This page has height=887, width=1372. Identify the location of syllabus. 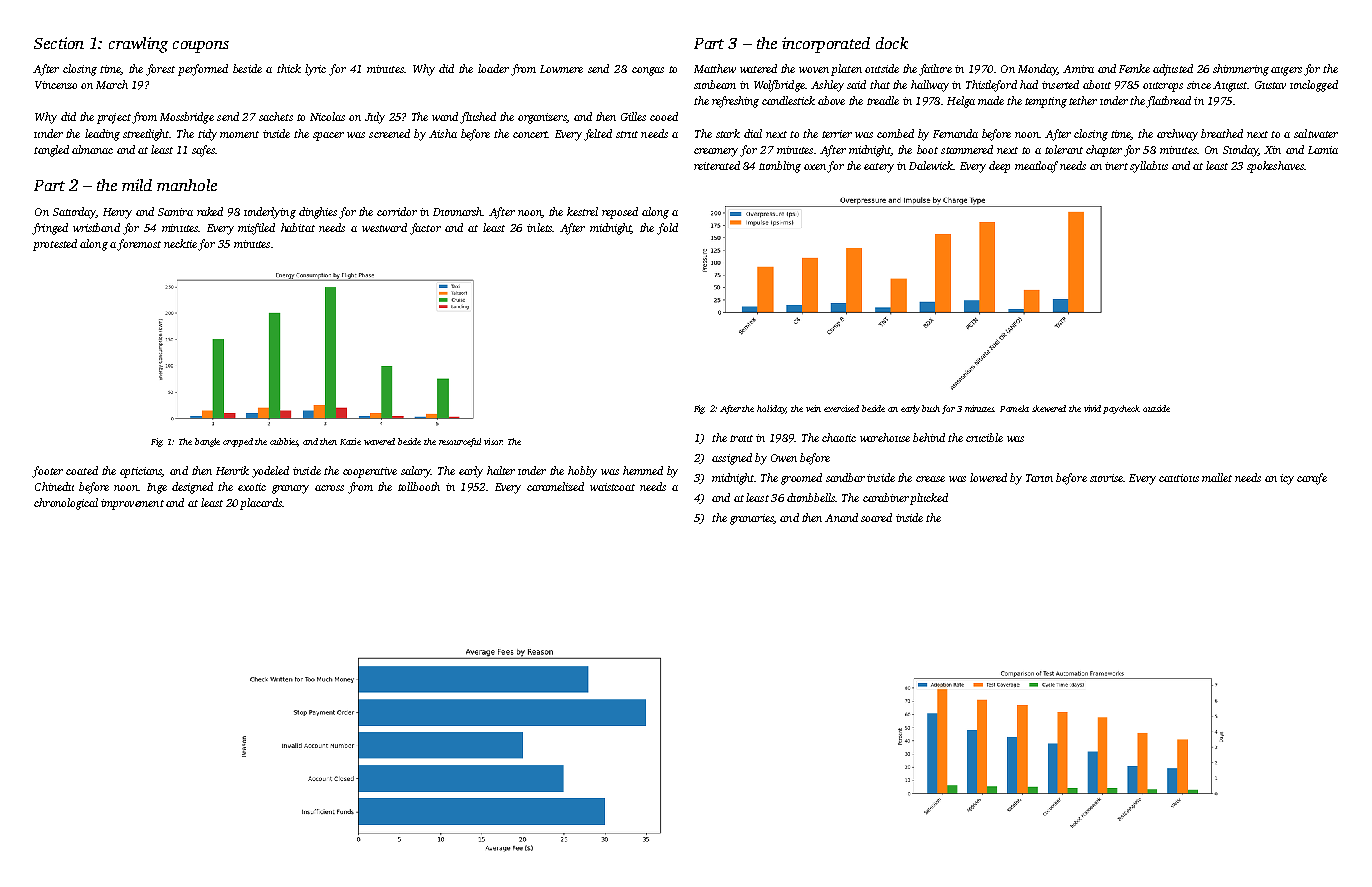
(1149, 167).
